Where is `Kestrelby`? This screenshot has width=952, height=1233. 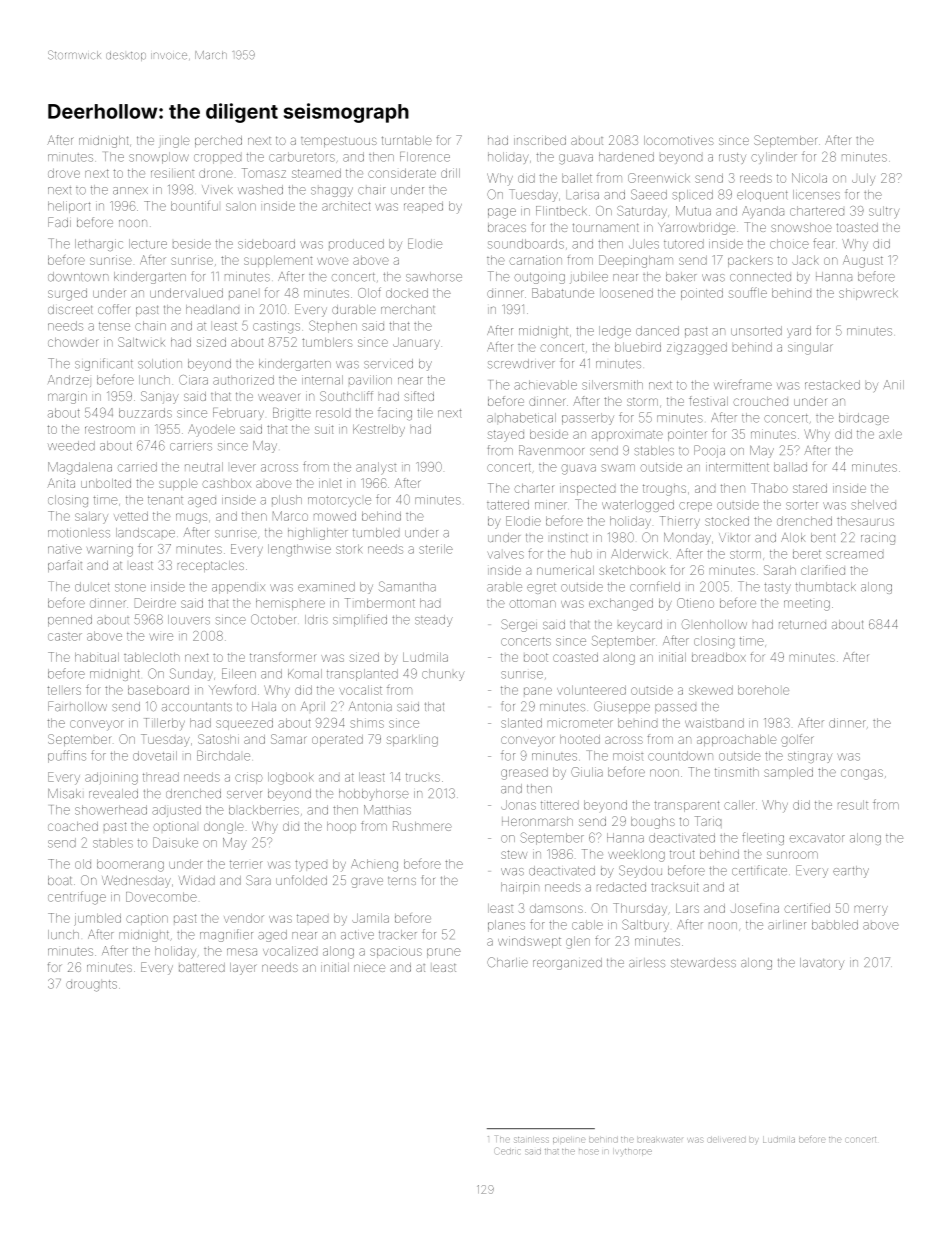 Kestrelby is located at coordinates (379, 431).
